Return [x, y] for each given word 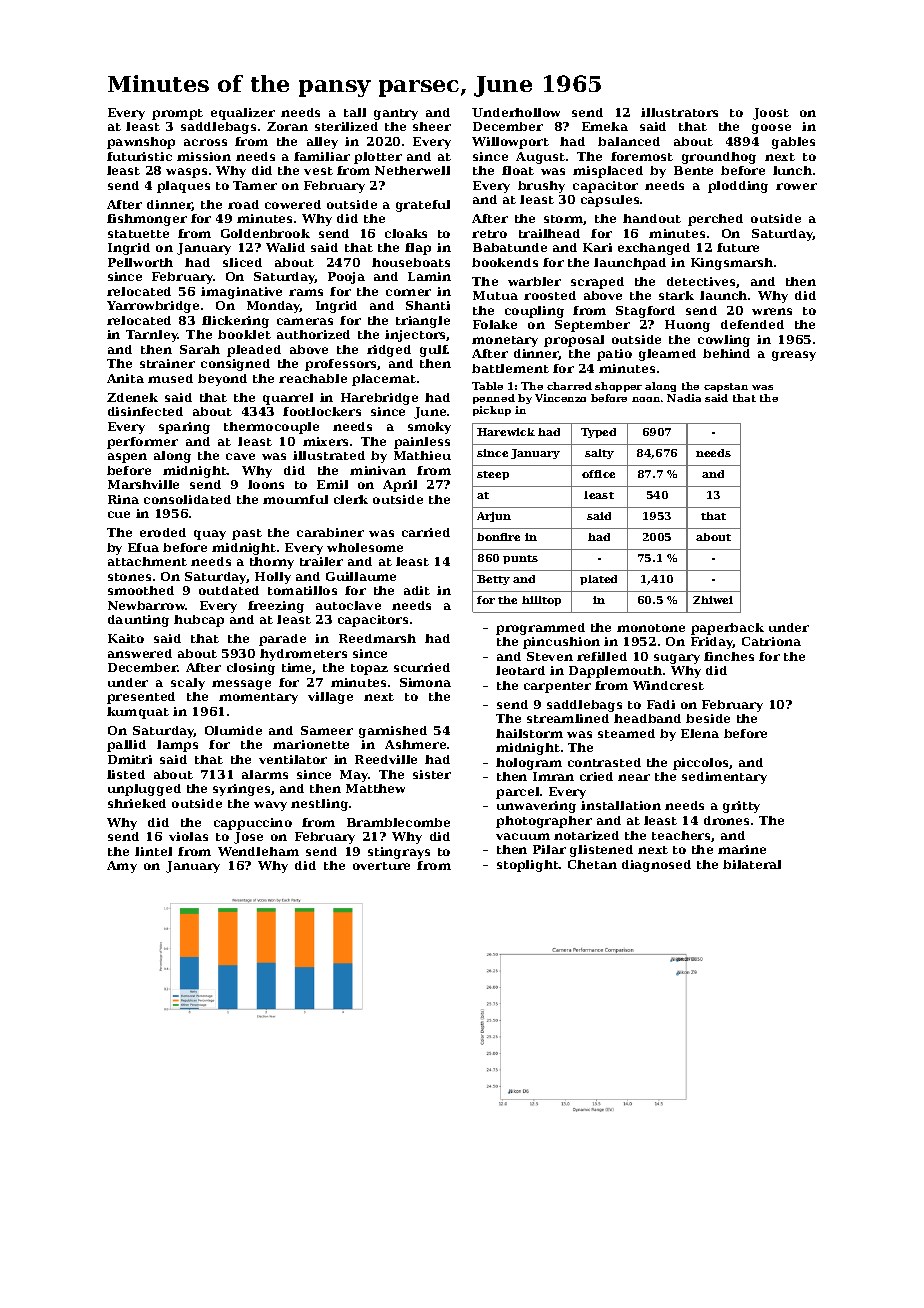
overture [381, 866]
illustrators [679, 112]
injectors [416, 336]
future [738, 247]
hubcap [199, 621]
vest [318, 171]
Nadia [684, 398]
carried [426, 532]
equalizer [243, 114]
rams [306, 292]
